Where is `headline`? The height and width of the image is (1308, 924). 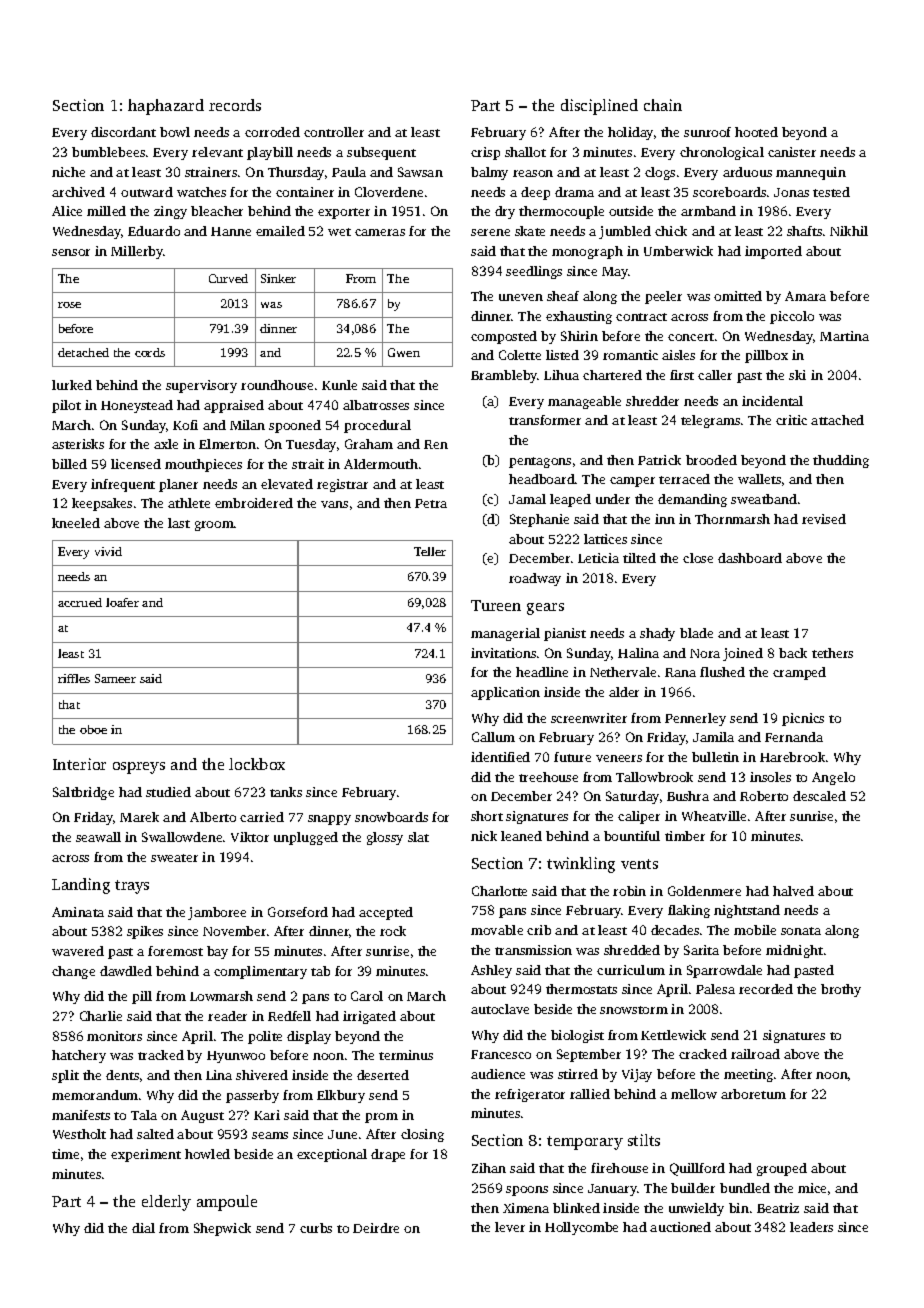 headline is located at coordinates (542, 672).
